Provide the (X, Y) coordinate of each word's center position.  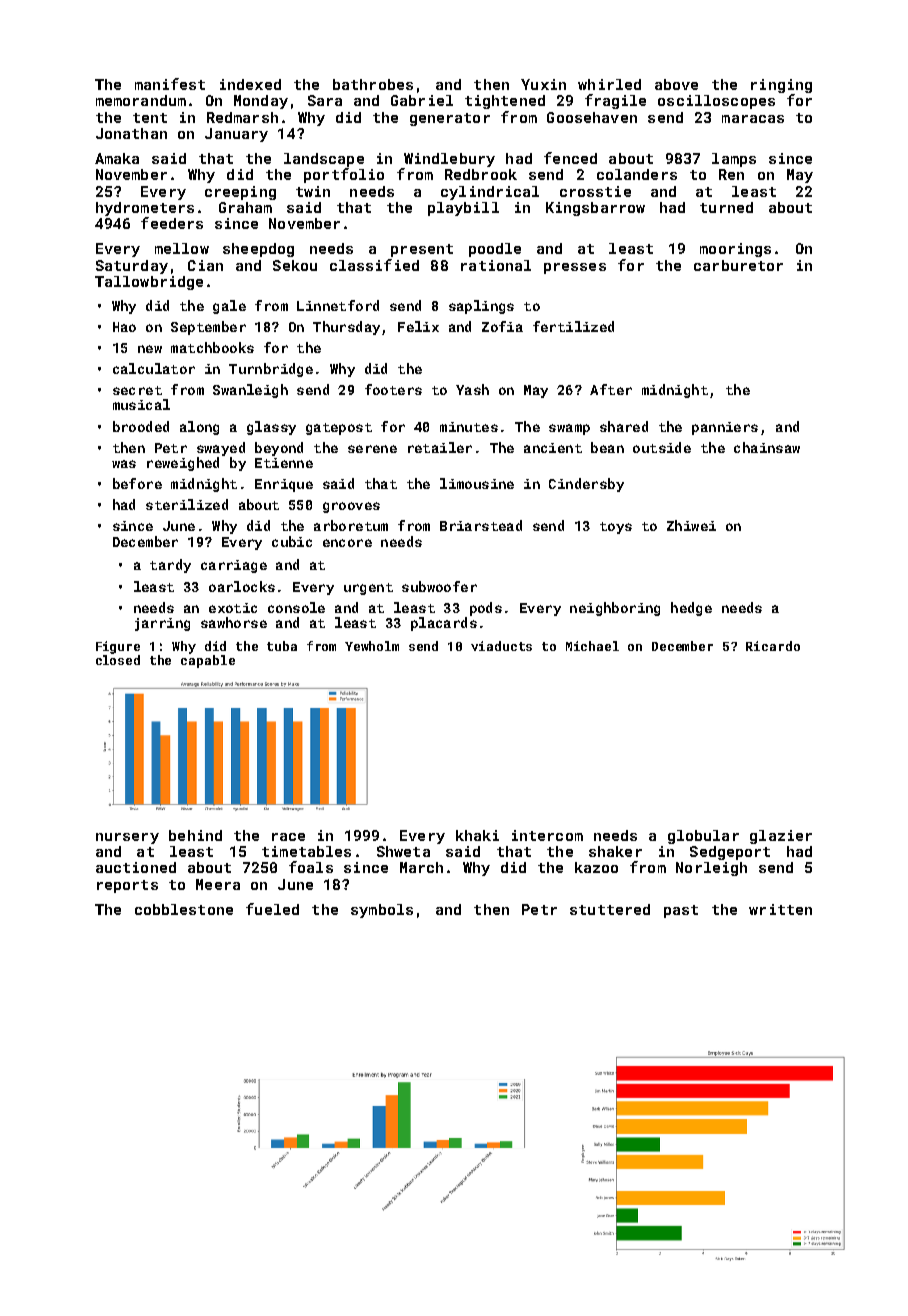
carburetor (738, 265)
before (137, 483)
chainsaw (767, 447)
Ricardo (773, 646)
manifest (170, 84)
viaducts (501, 646)
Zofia (502, 326)
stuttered (610, 909)
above (676, 84)
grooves (351, 507)
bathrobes (373, 84)
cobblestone (184, 909)
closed (118, 660)
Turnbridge (271, 370)
